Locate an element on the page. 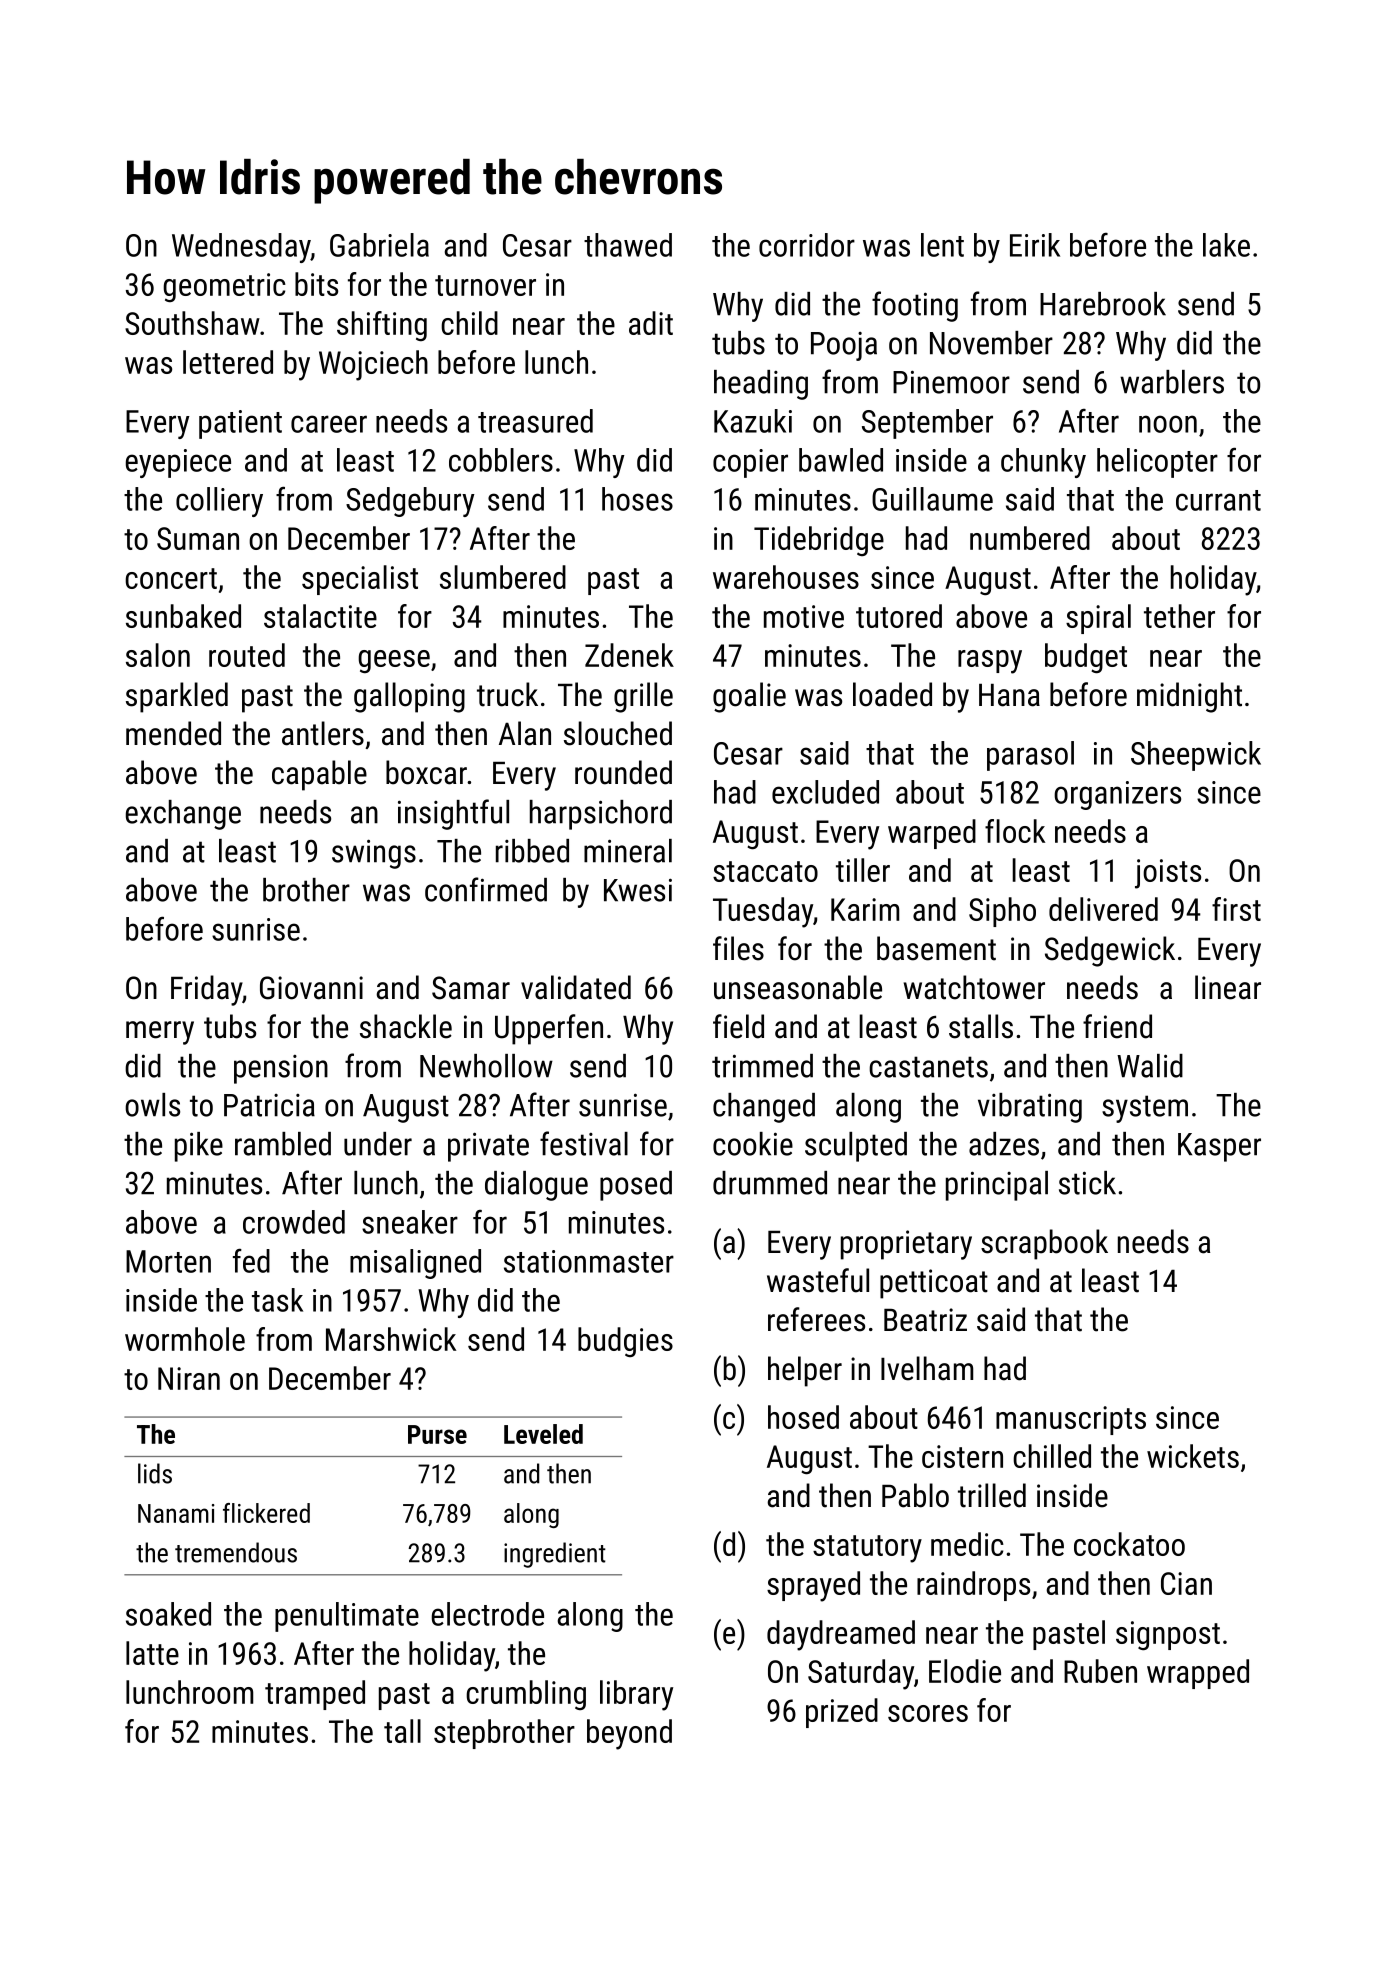  Friday is located at coordinates (206, 990).
